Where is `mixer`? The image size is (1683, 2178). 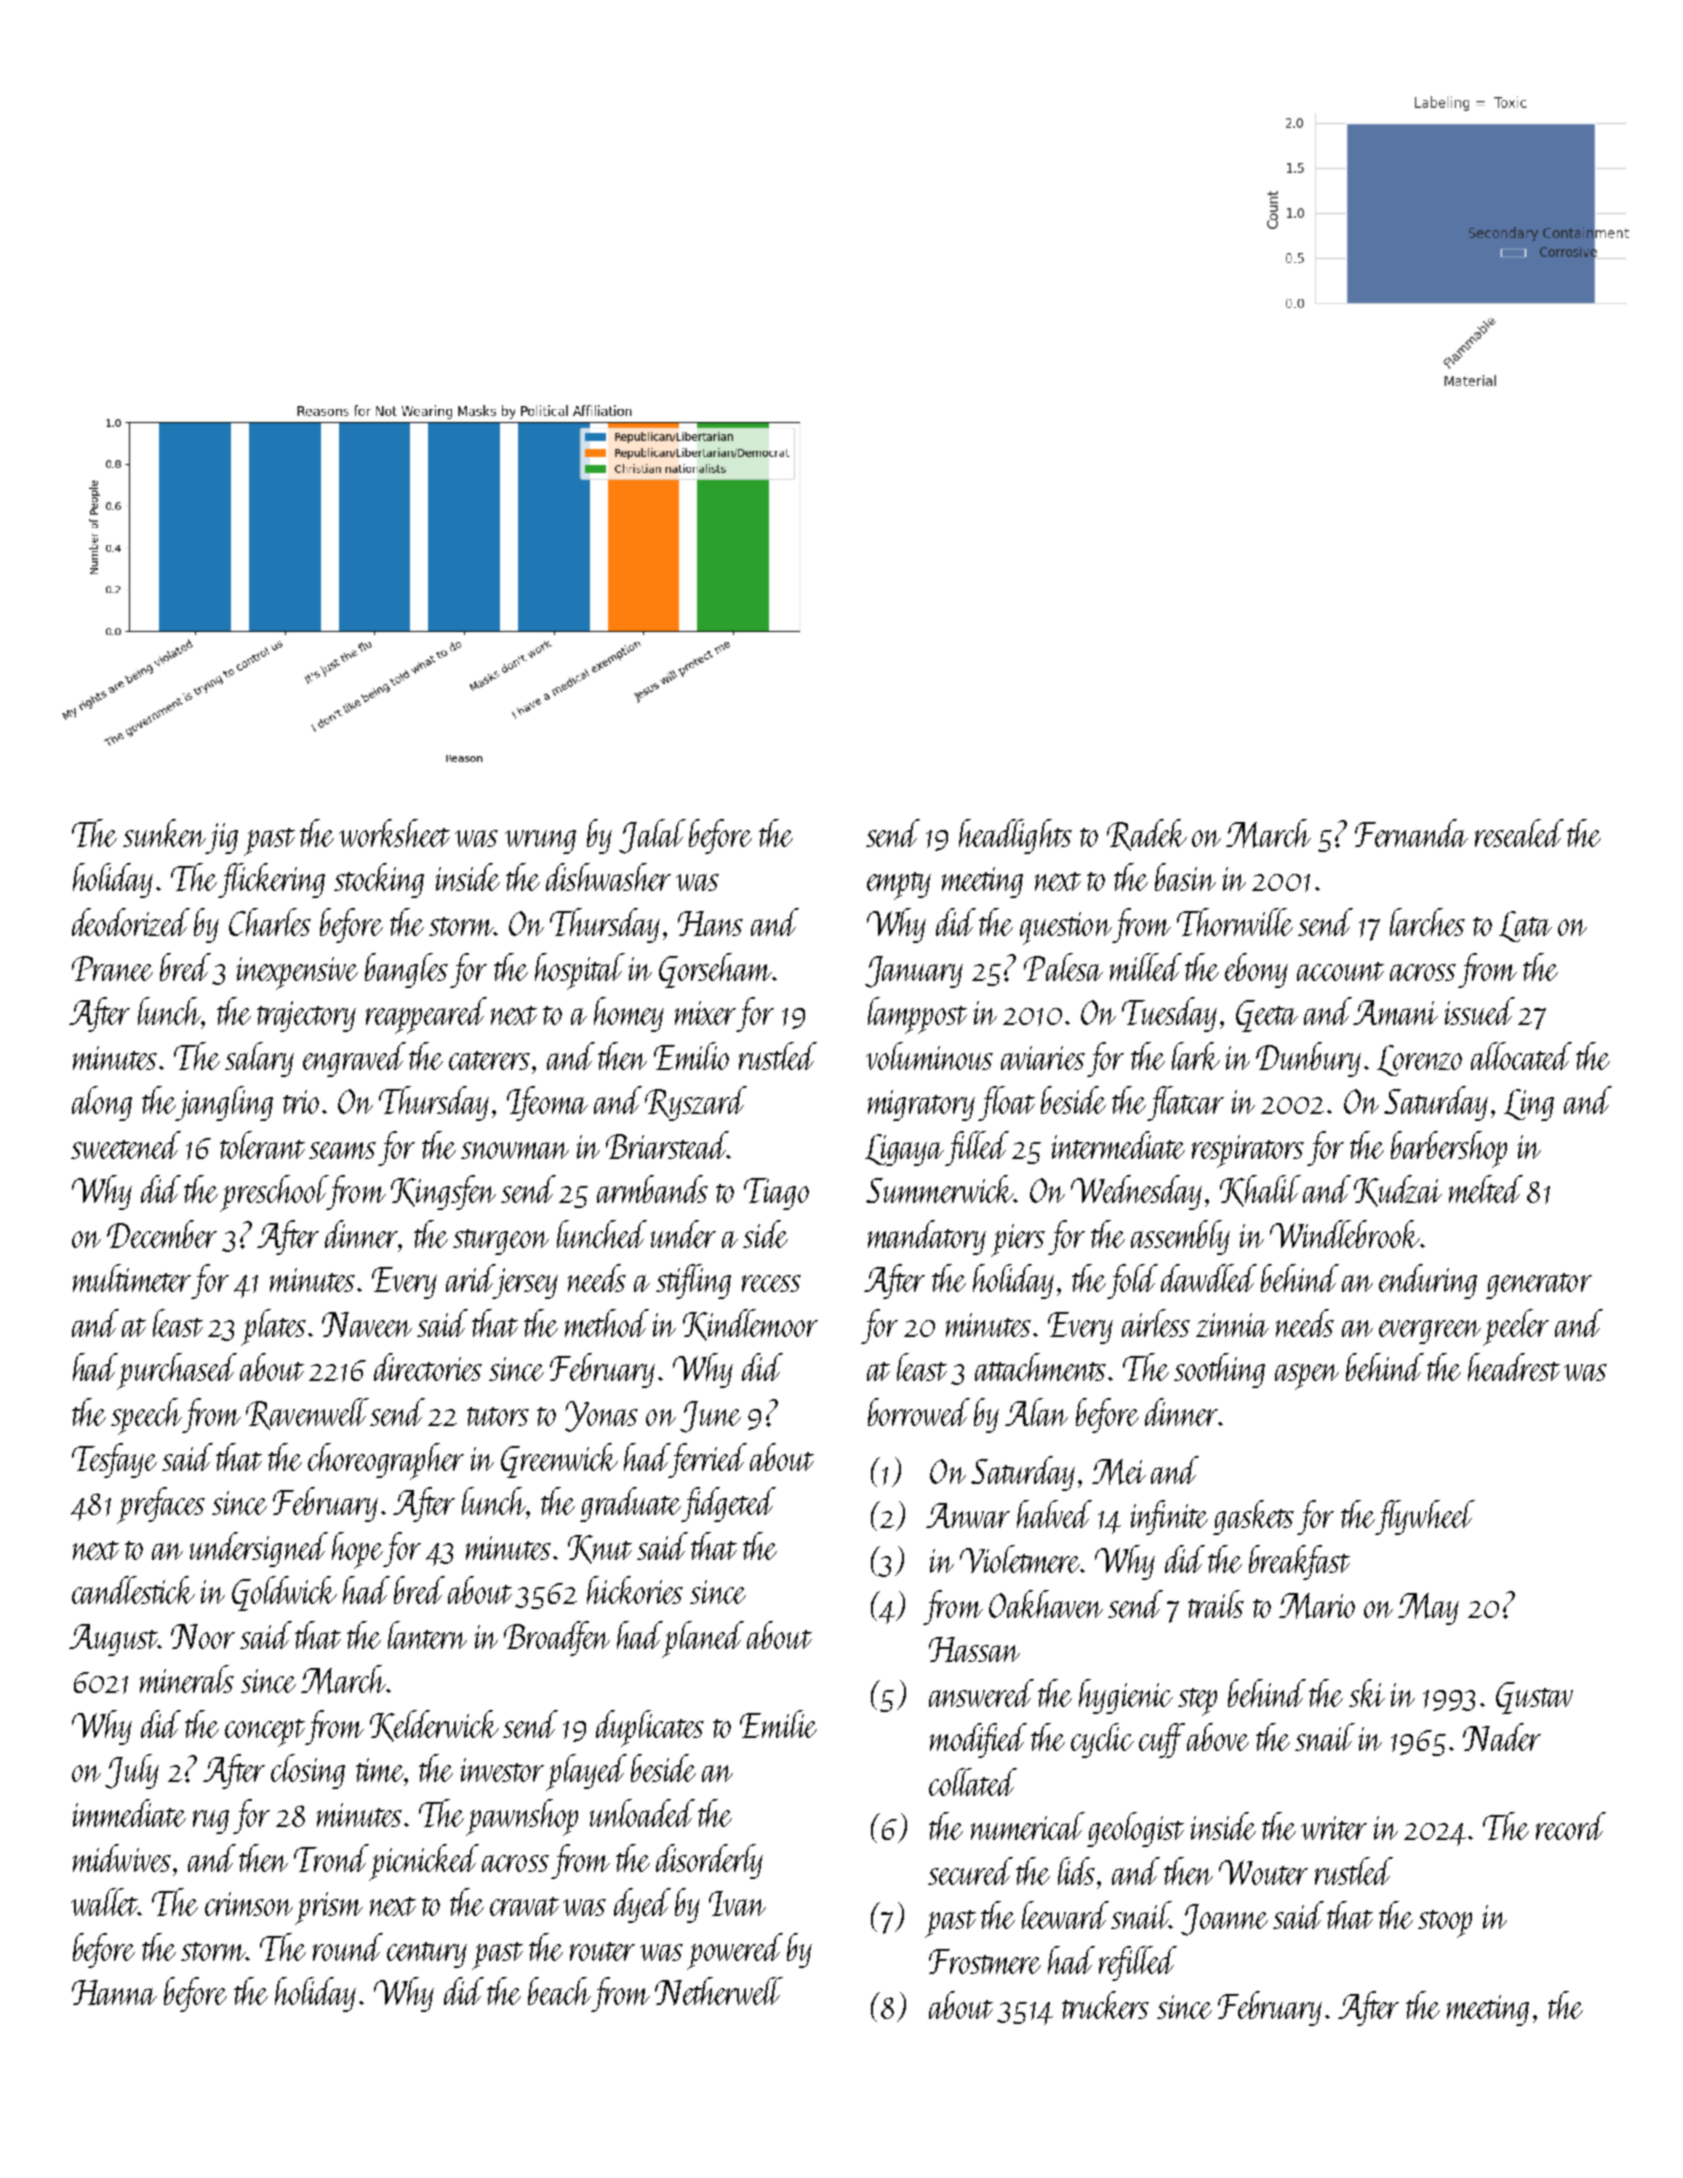 mixer is located at coordinates (705, 1013).
